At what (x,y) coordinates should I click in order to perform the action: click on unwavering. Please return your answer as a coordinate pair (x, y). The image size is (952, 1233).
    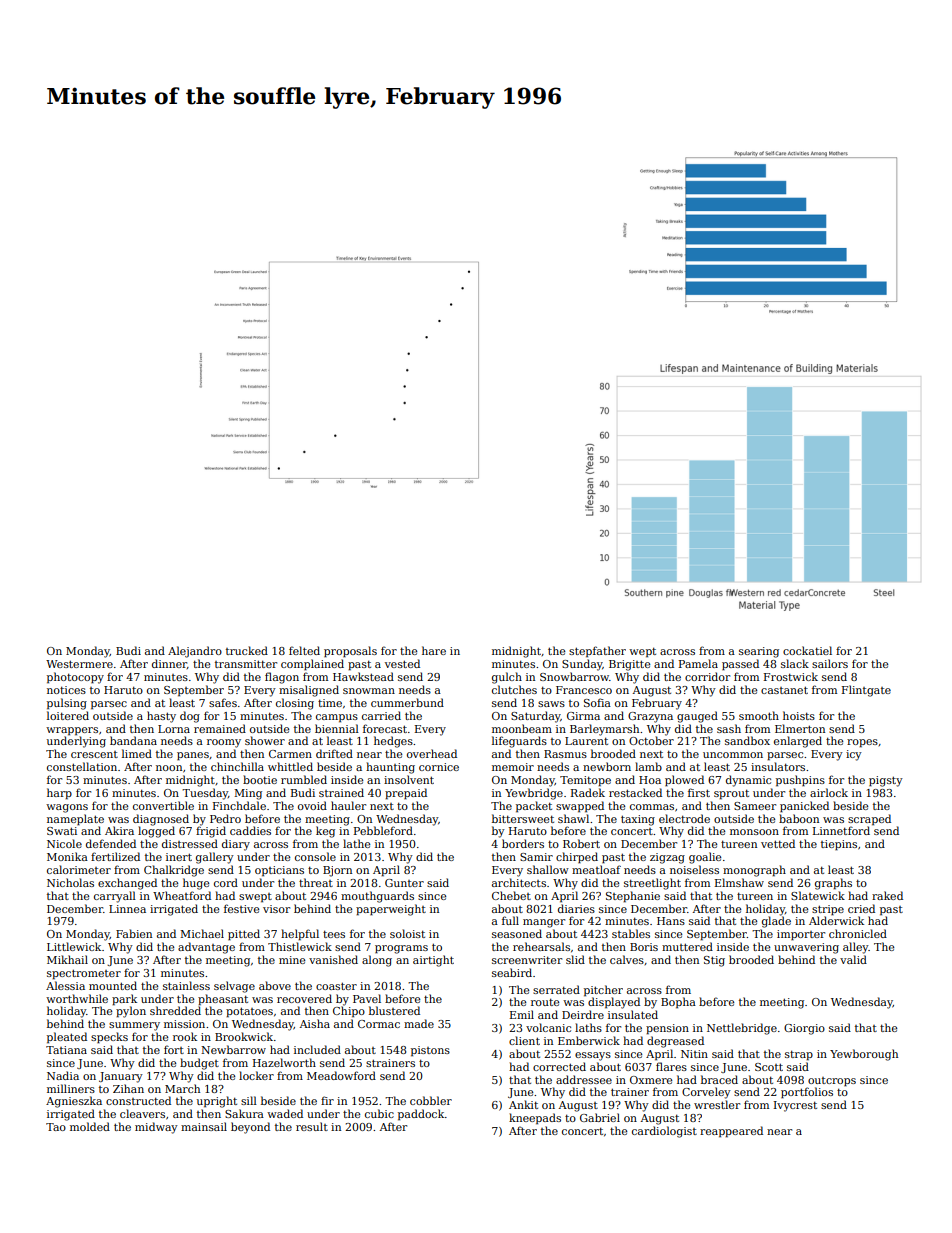
    Looking at the image, I should click on (806, 948).
